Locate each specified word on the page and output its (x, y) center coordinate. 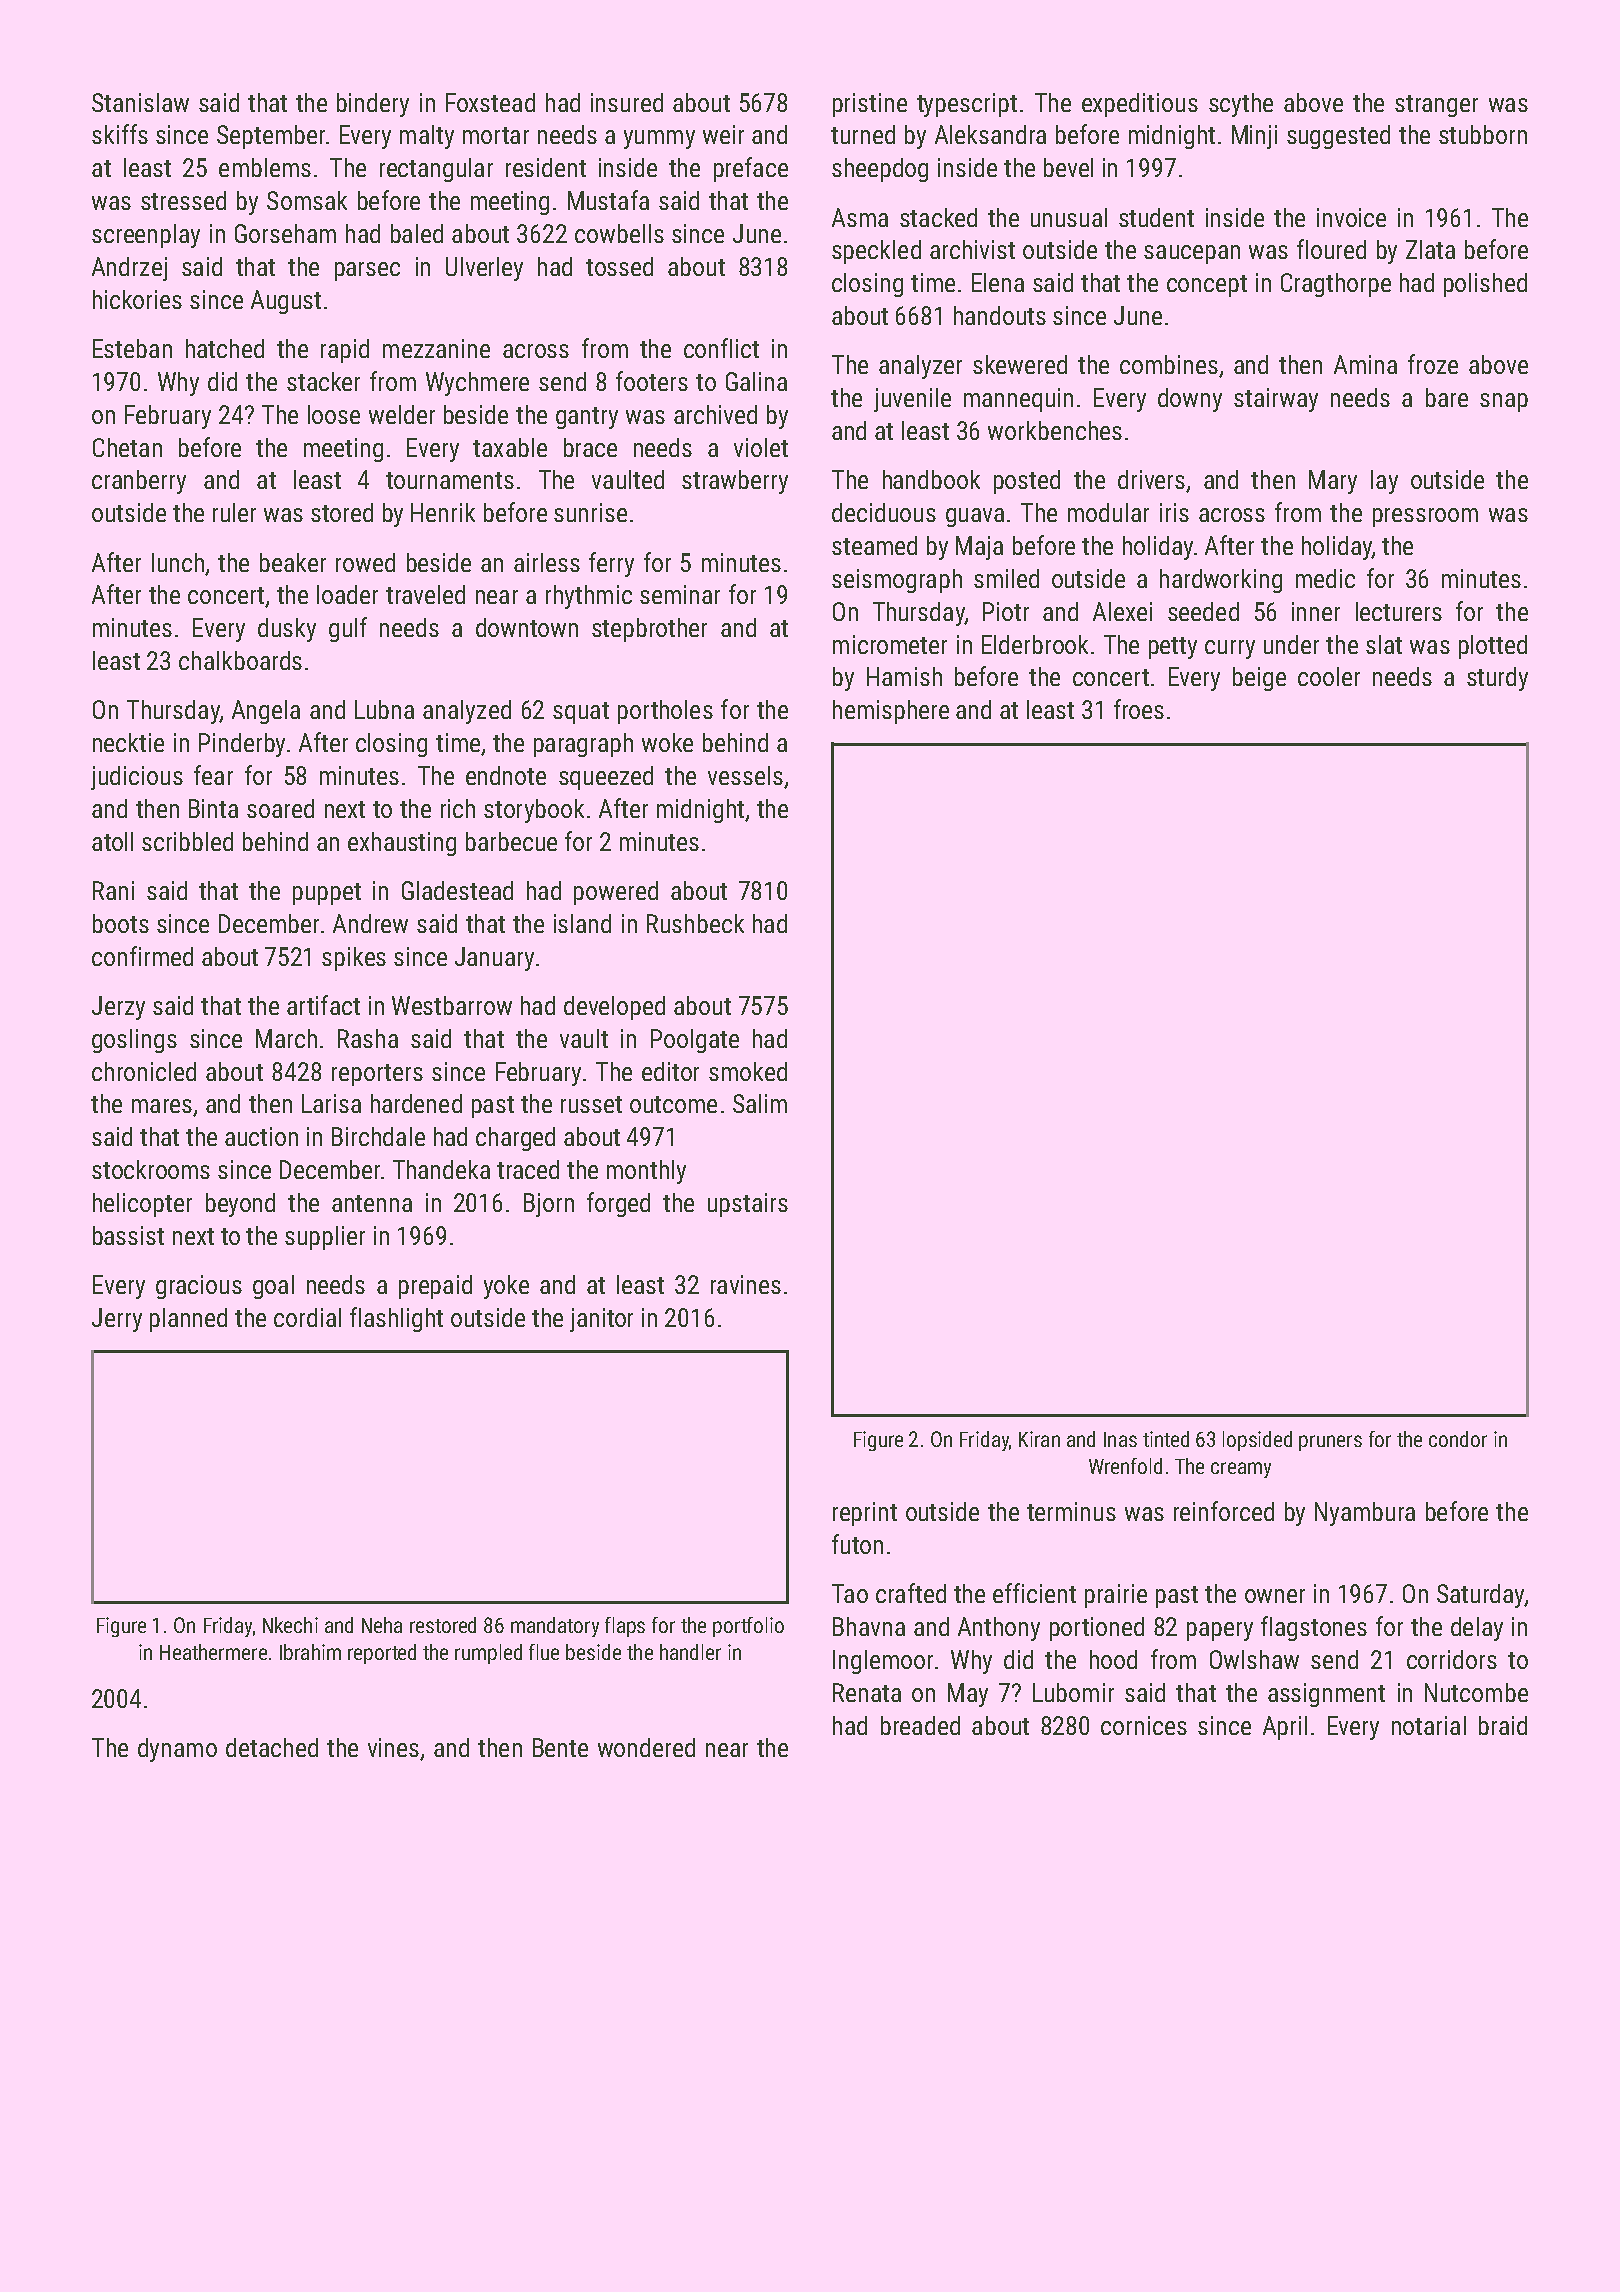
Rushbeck (695, 923)
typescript (967, 105)
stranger (1436, 106)
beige (1259, 679)
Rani (113, 890)
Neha (382, 1625)
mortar (496, 135)
